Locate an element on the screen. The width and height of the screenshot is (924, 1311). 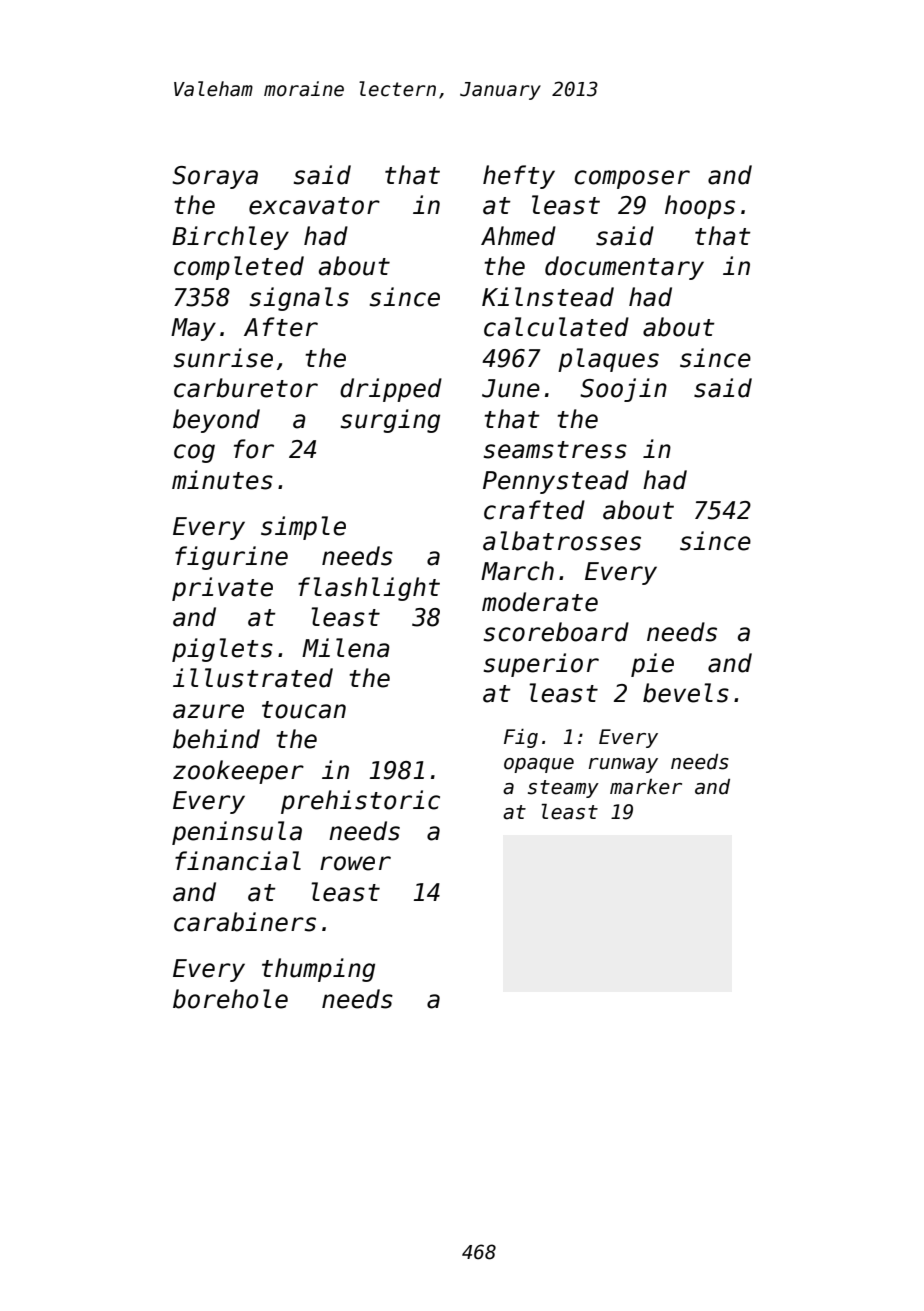
rower is located at coordinates (355, 863).
